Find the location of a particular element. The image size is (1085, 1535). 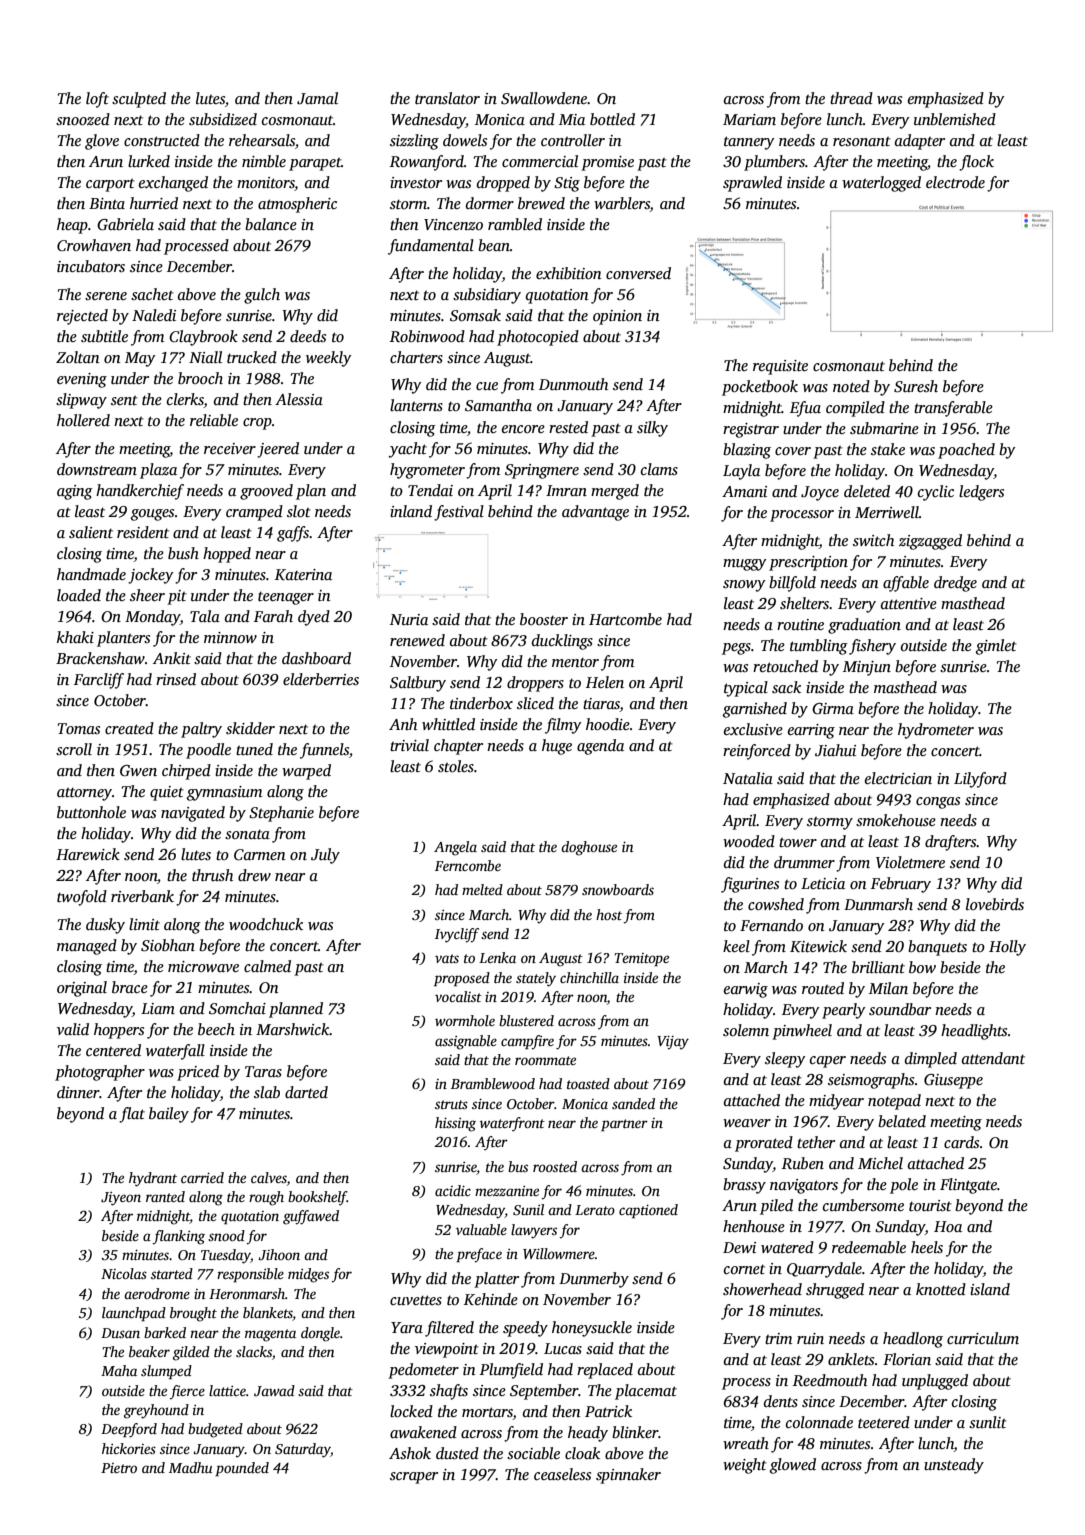

adapter is located at coordinates (920, 142).
